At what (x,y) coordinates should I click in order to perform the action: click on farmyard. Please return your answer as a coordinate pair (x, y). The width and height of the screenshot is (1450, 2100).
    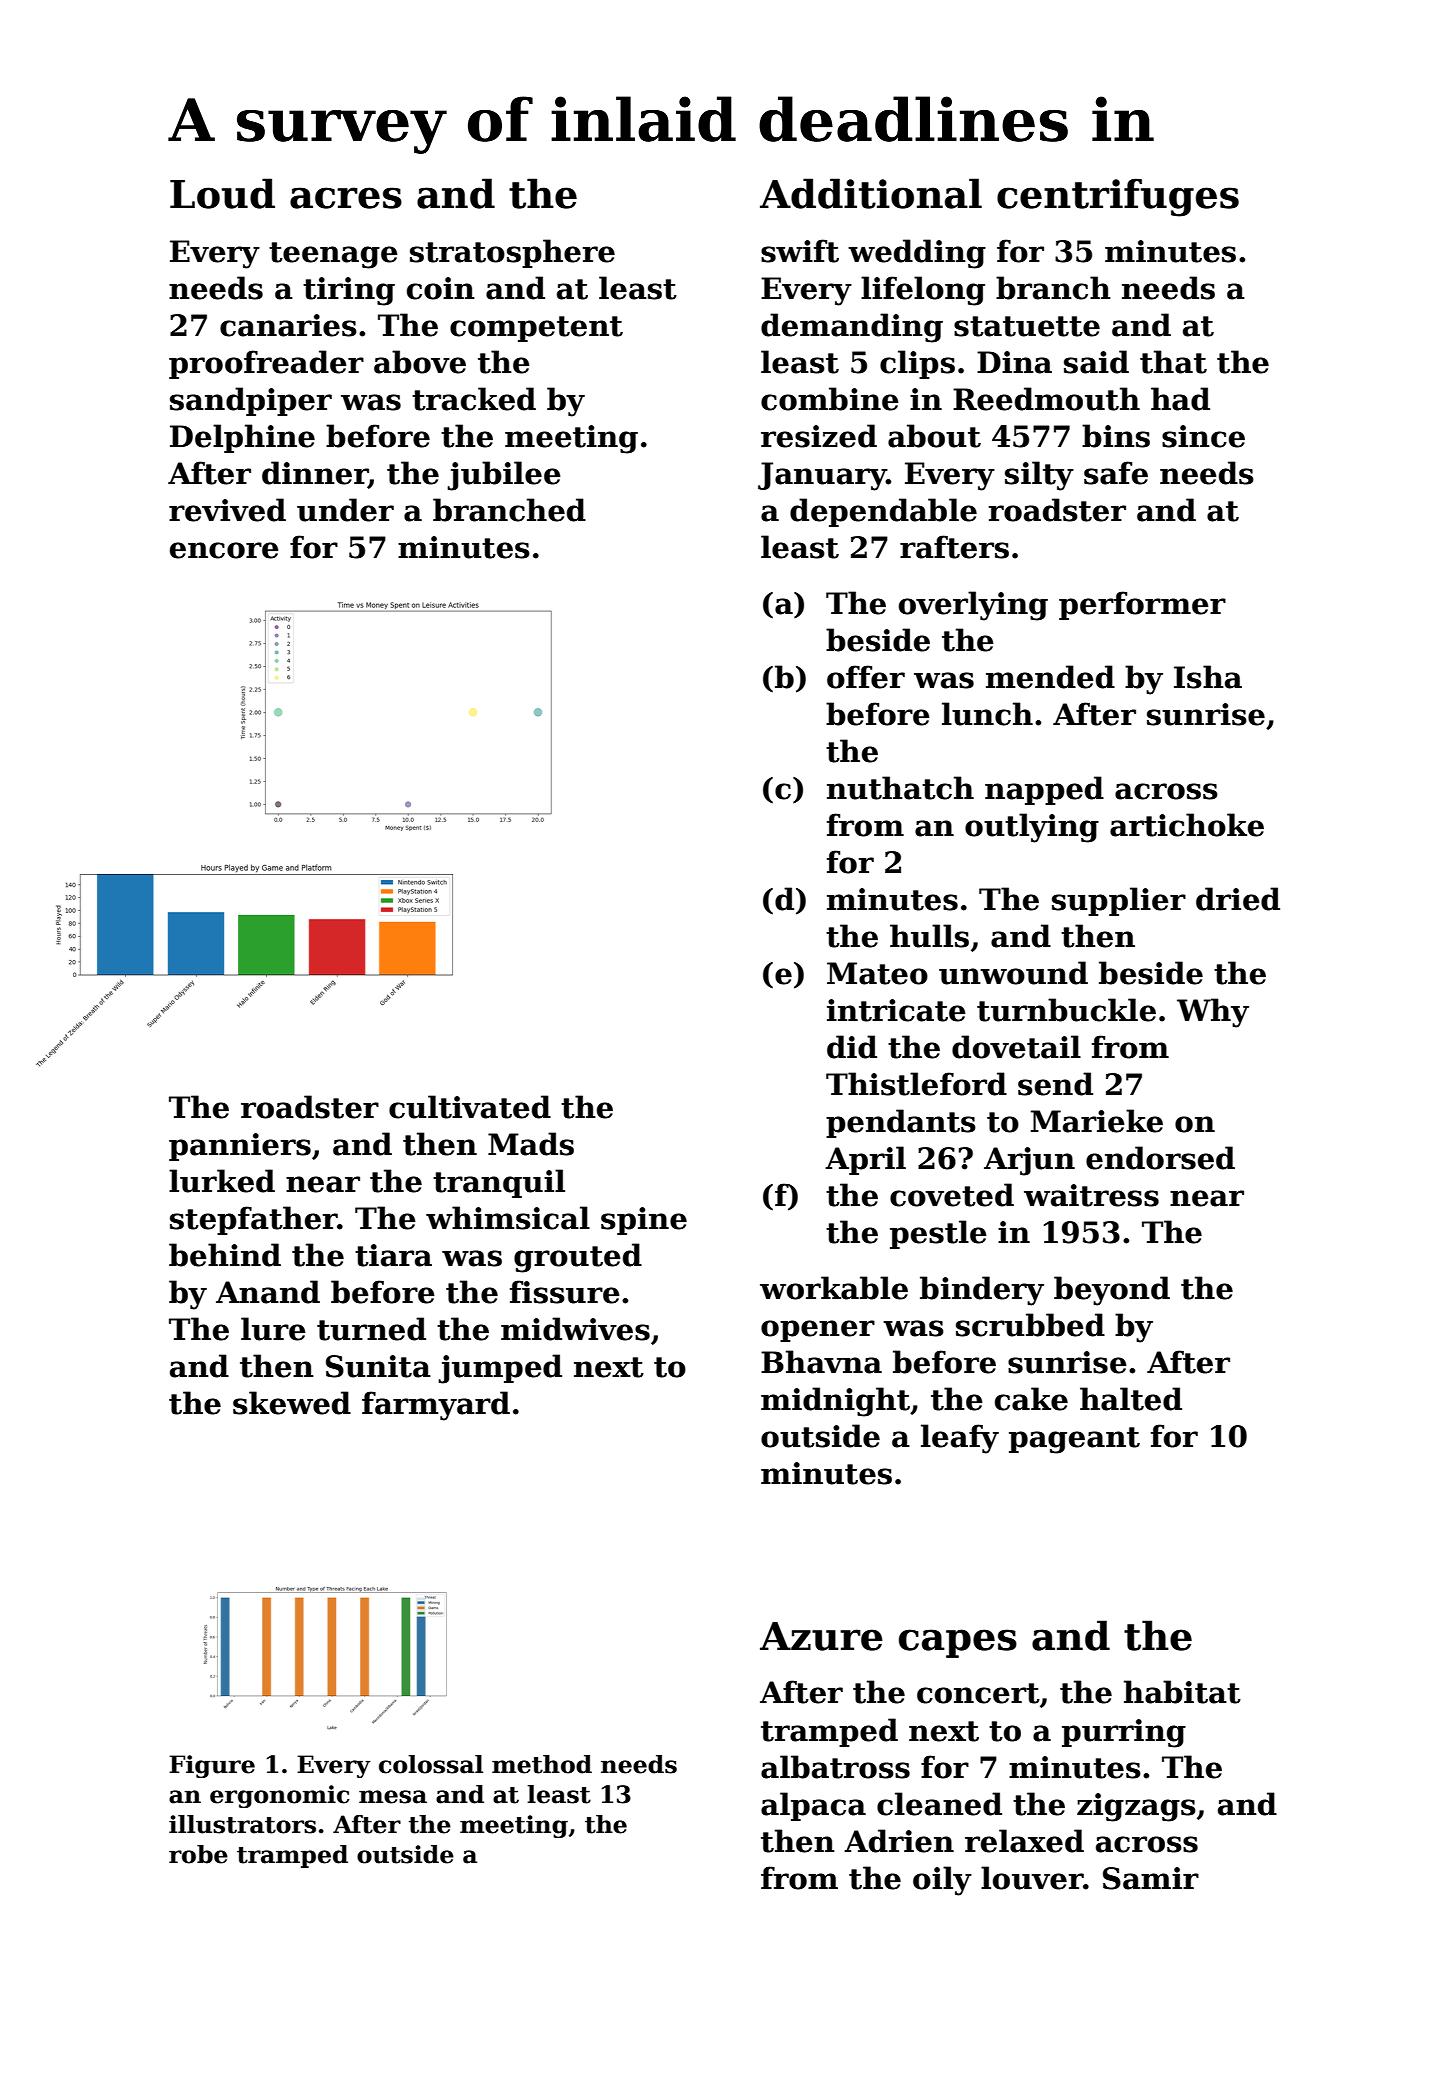
    Looking at the image, I should click on (436, 1406).
